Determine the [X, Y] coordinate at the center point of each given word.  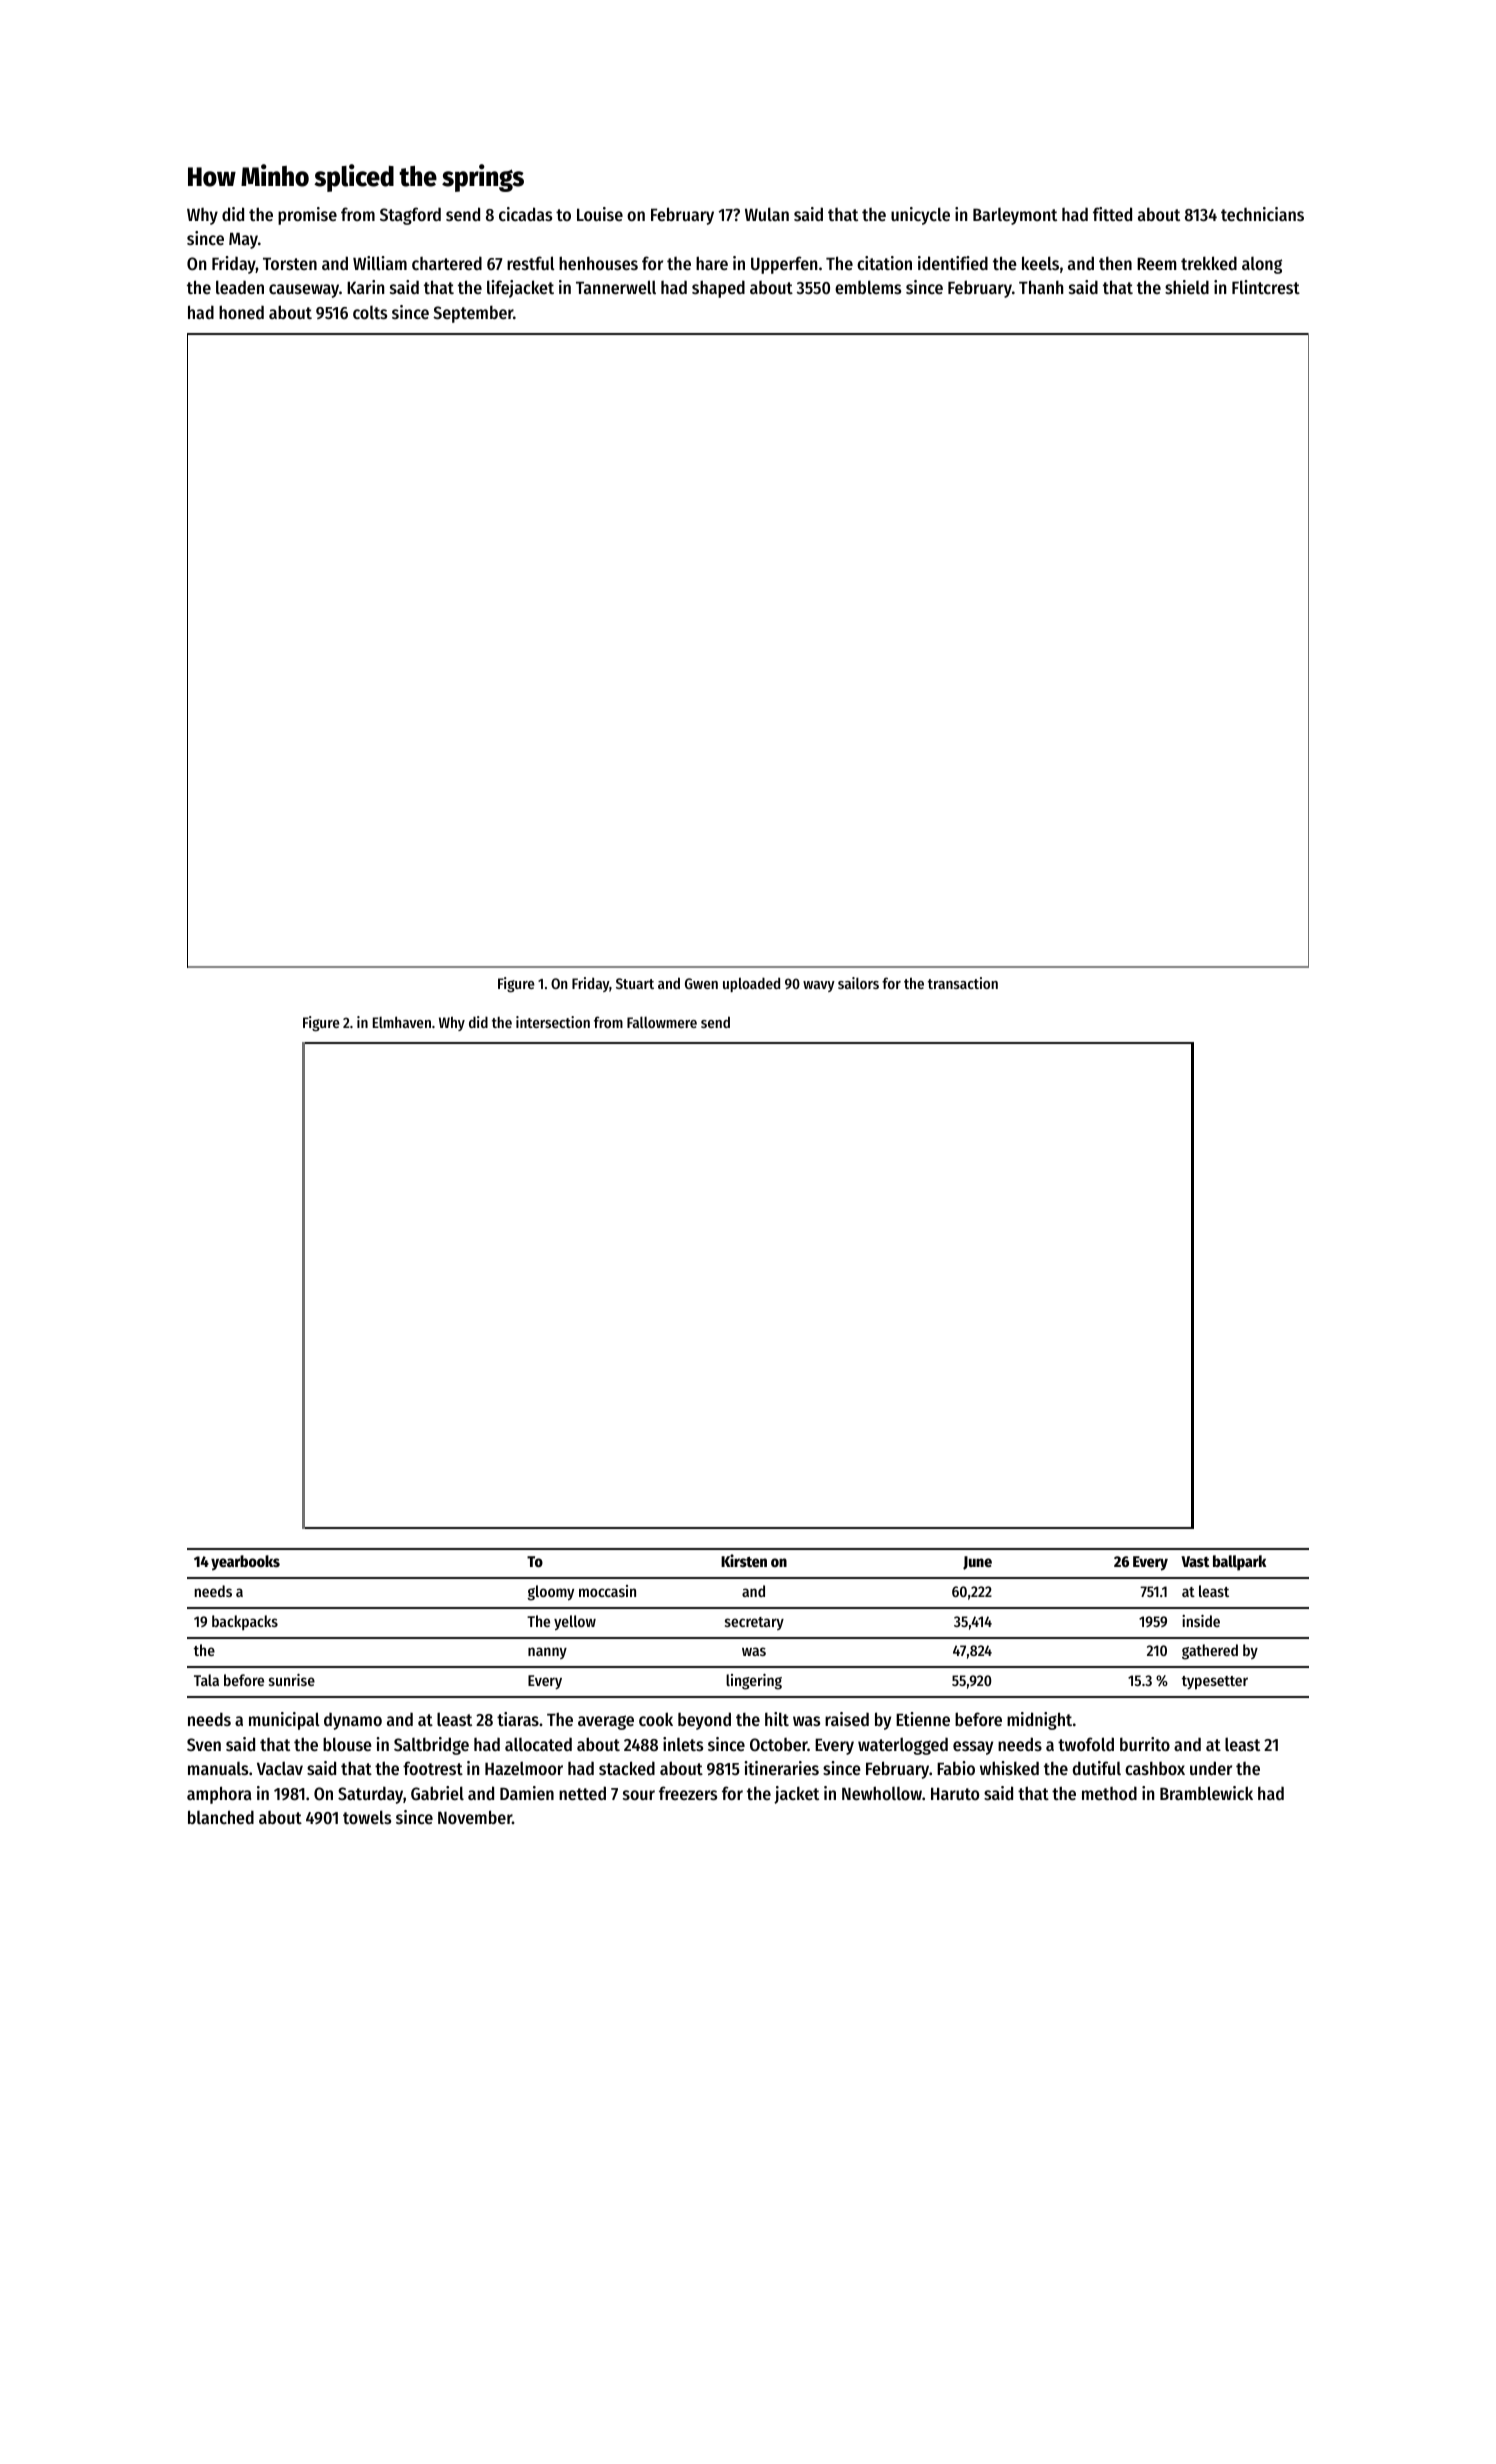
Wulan [767, 214]
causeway [304, 291]
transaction [963, 983]
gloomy [551, 1593]
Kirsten [744, 1560]
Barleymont [1015, 216]
